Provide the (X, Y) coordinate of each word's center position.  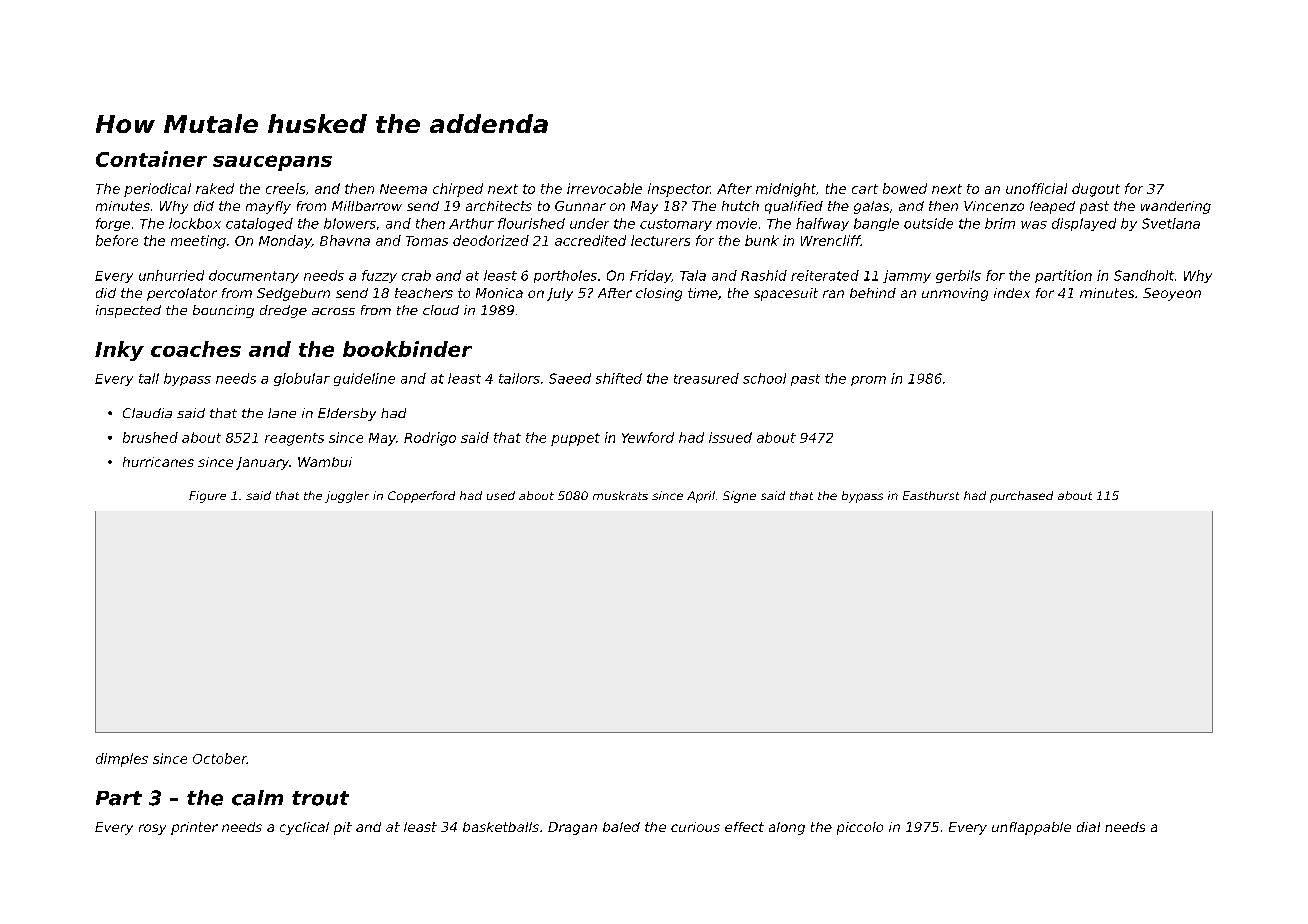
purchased (1021, 497)
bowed (905, 188)
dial (1088, 827)
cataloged (259, 224)
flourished (531, 223)
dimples (122, 760)
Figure (207, 497)
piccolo (860, 828)
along (787, 828)
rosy (152, 829)
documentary (254, 276)
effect (744, 827)
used (501, 495)
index (1012, 293)
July (560, 294)
